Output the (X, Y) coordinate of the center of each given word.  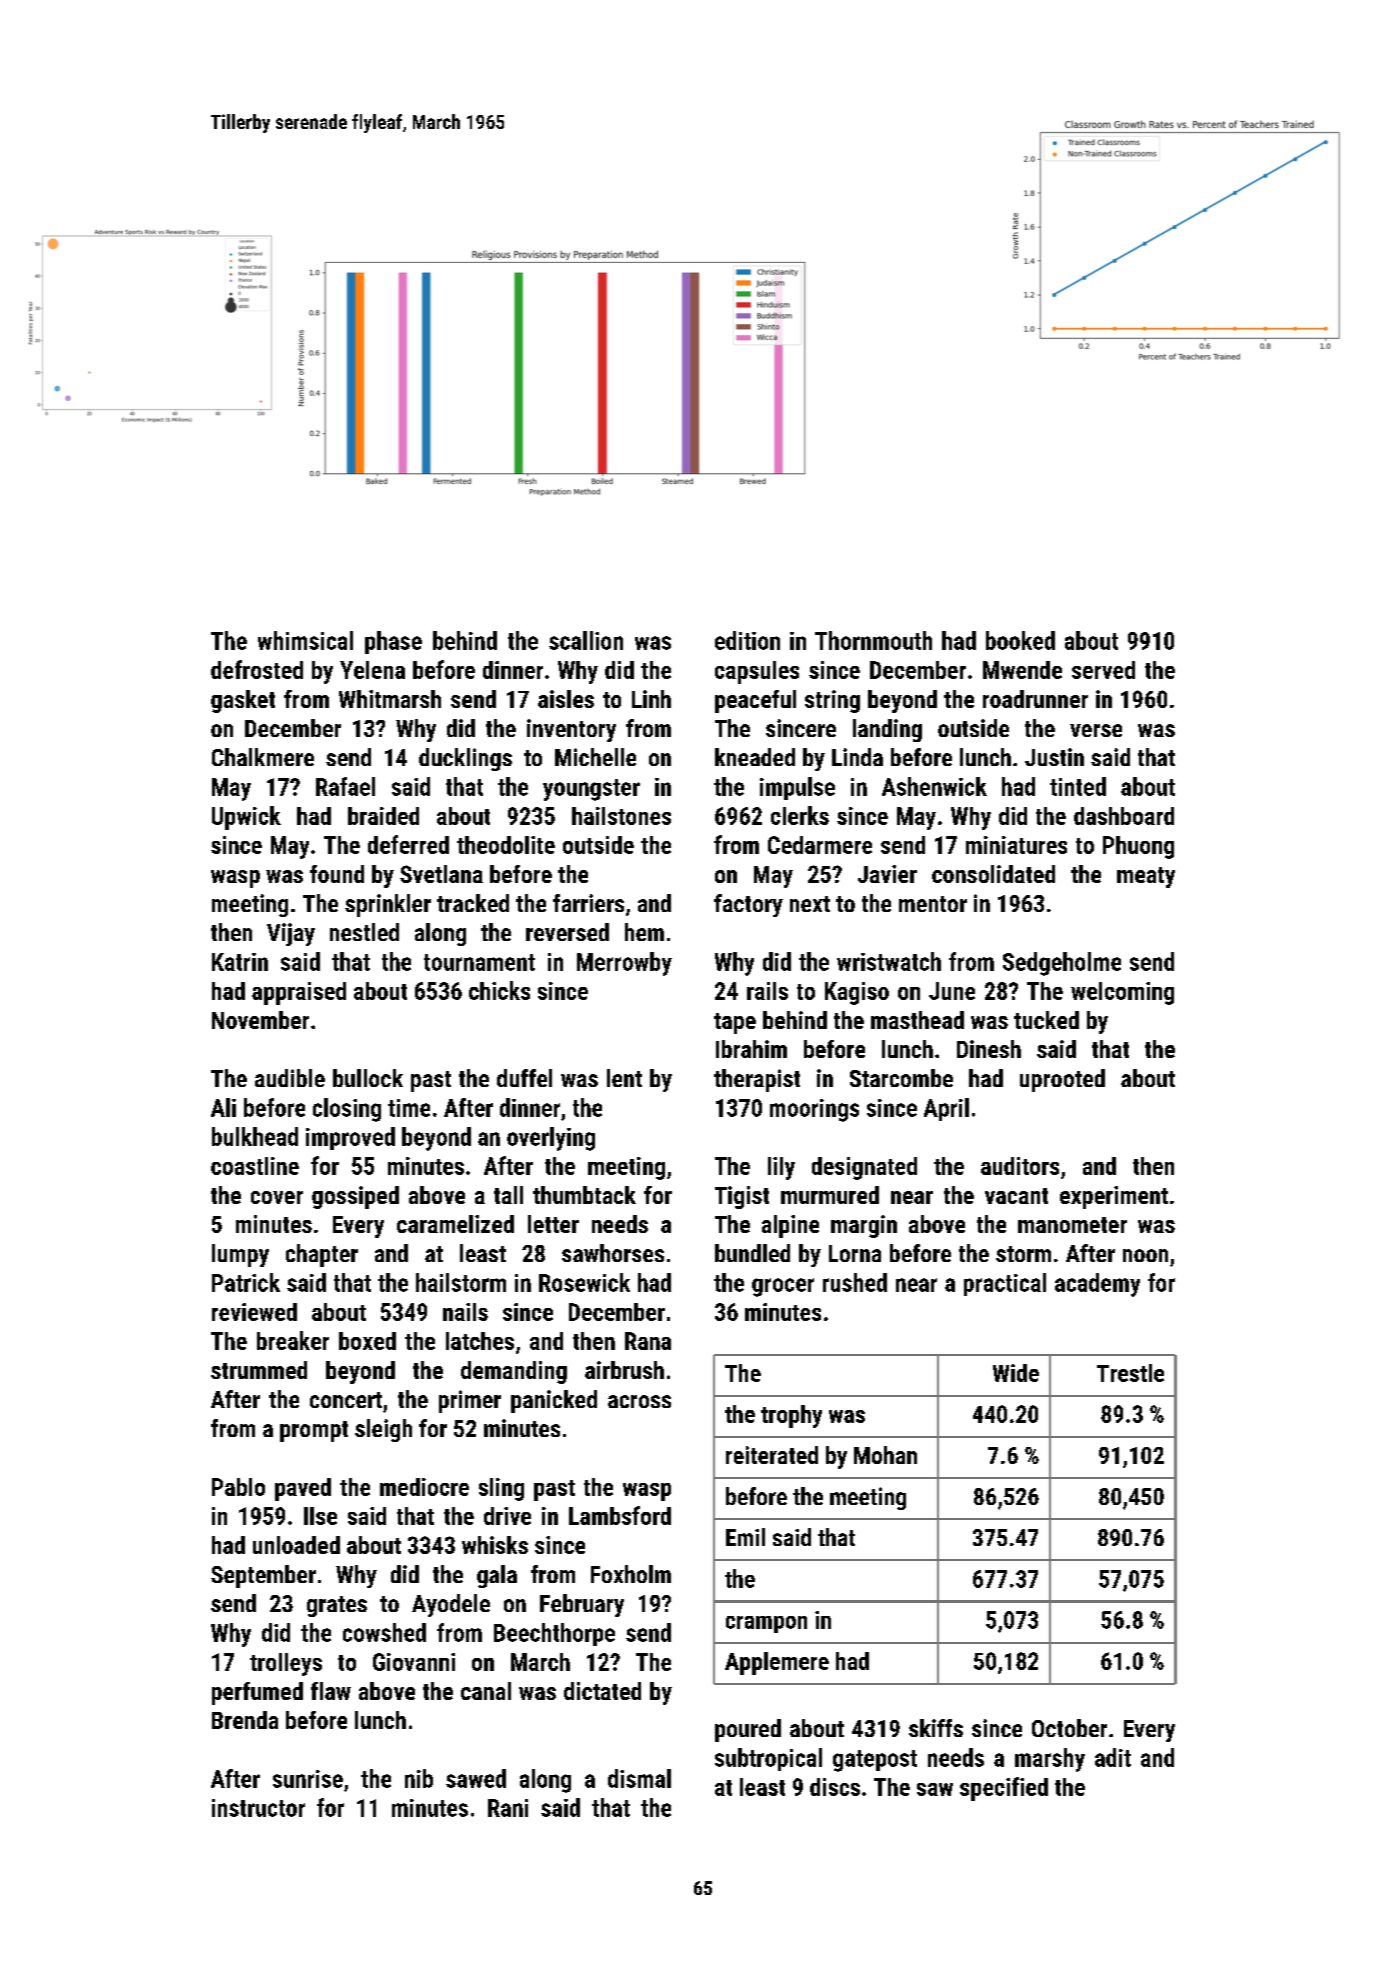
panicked (554, 1401)
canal (486, 1691)
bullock (368, 1078)
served (1103, 670)
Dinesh (989, 1049)
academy (1097, 1285)
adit (1113, 1757)
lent (624, 1078)
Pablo (238, 1487)
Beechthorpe (554, 1634)
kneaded (755, 757)
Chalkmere (263, 757)
